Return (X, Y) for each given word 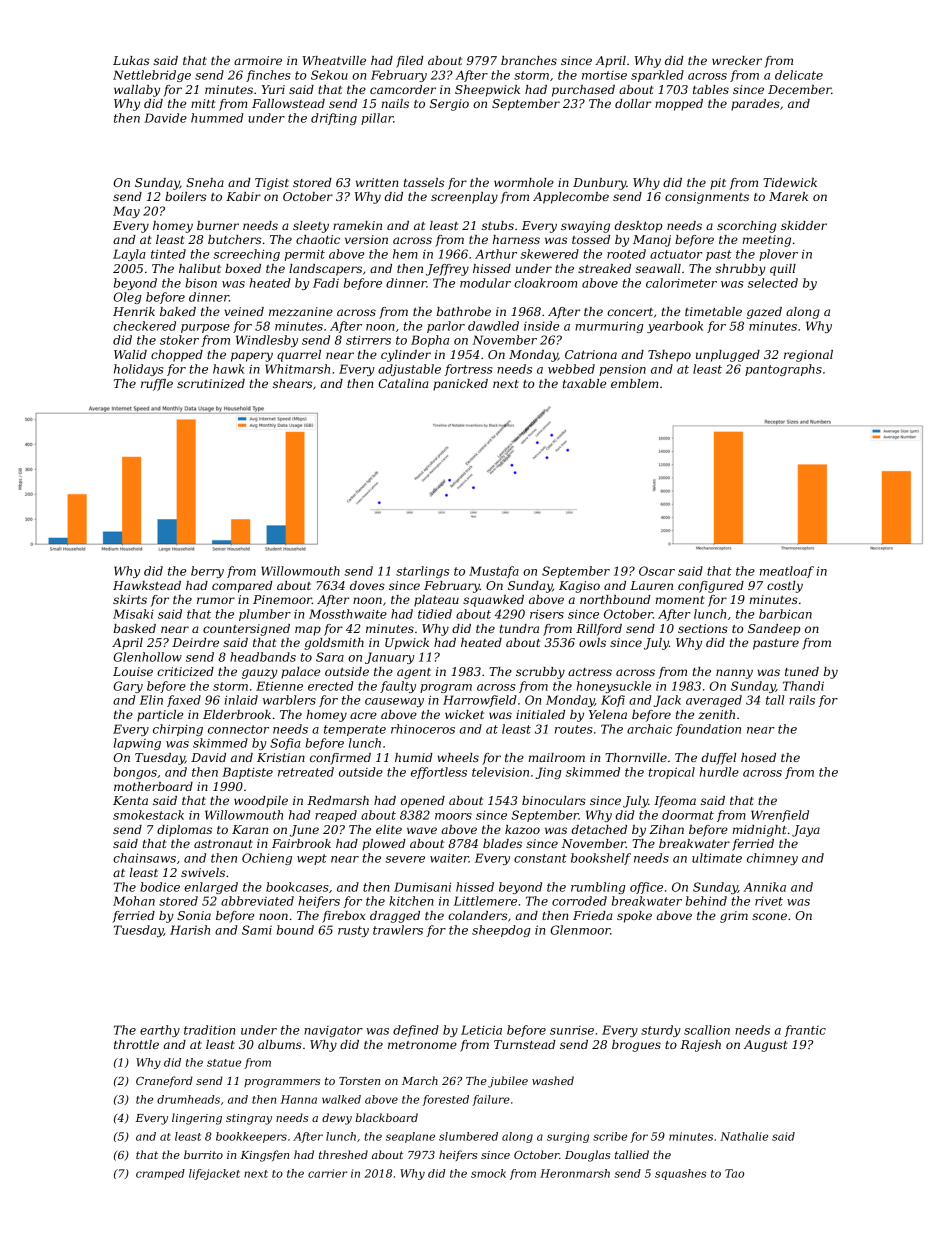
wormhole (524, 182)
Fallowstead (288, 103)
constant (540, 858)
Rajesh (700, 1046)
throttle (136, 1044)
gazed (764, 313)
